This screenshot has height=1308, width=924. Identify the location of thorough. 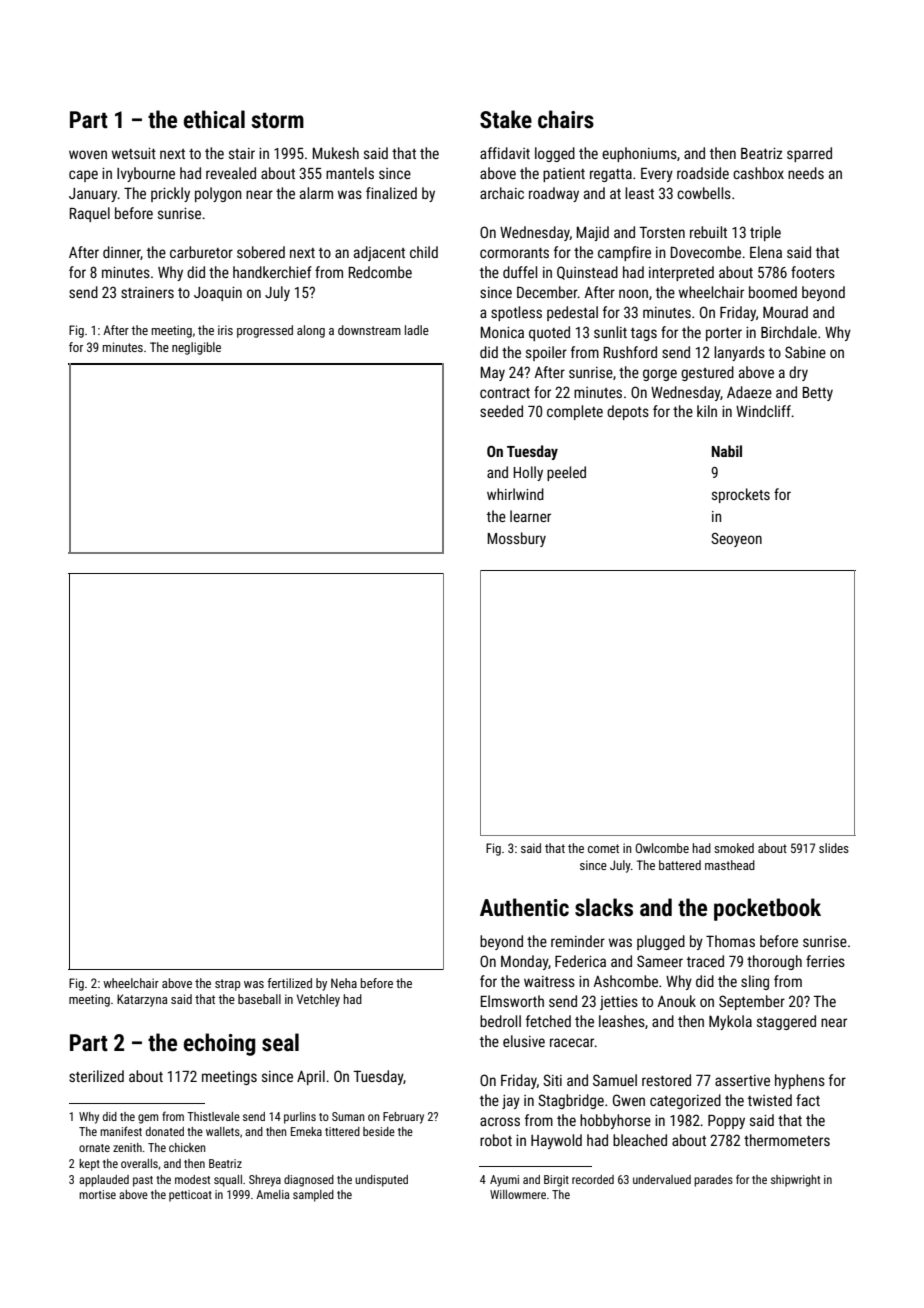
(774, 962).
